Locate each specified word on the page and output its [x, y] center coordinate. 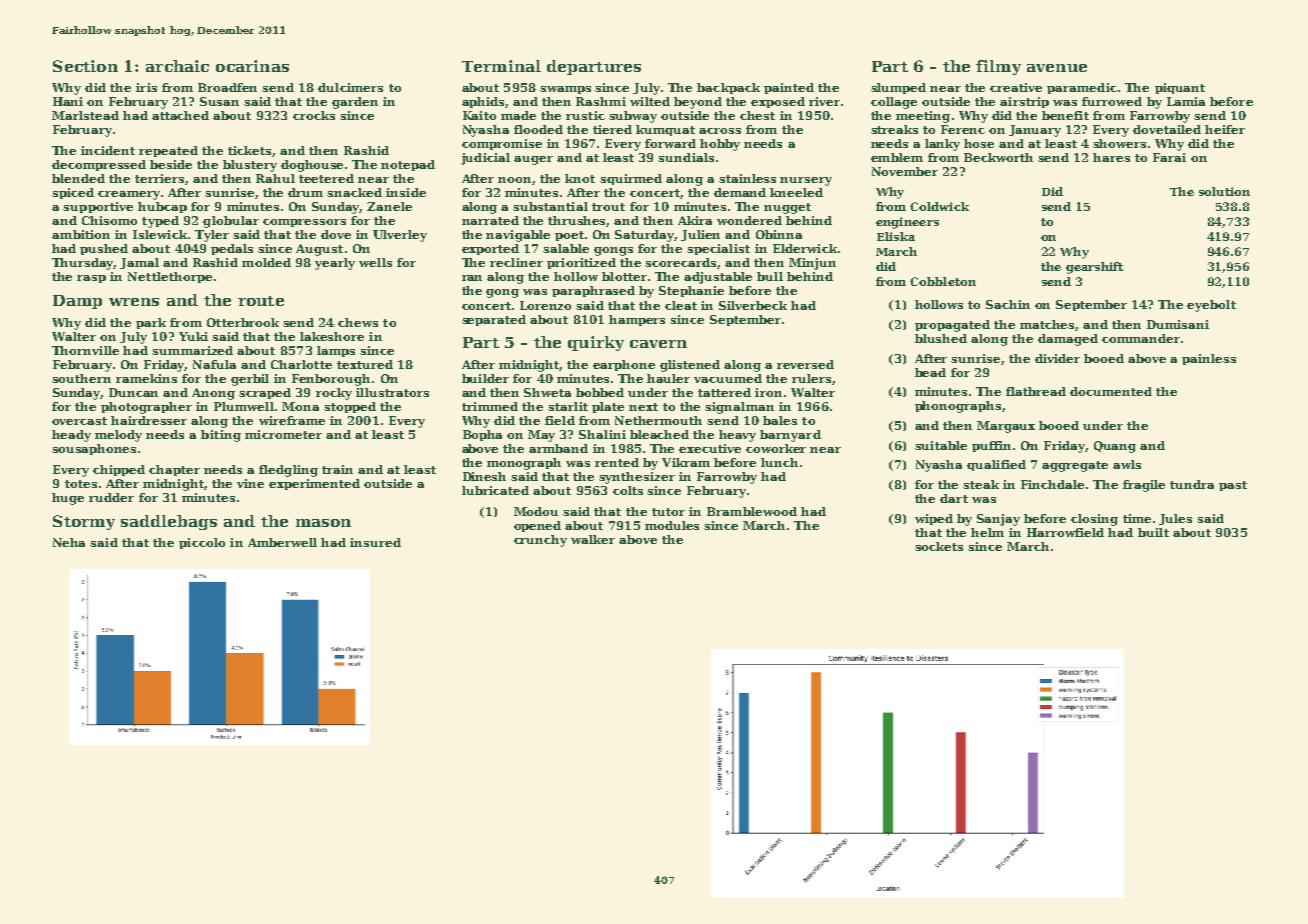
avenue [1057, 68]
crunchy [540, 541]
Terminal [501, 66]
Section [85, 66]
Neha [69, 542]
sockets [939, 546]
